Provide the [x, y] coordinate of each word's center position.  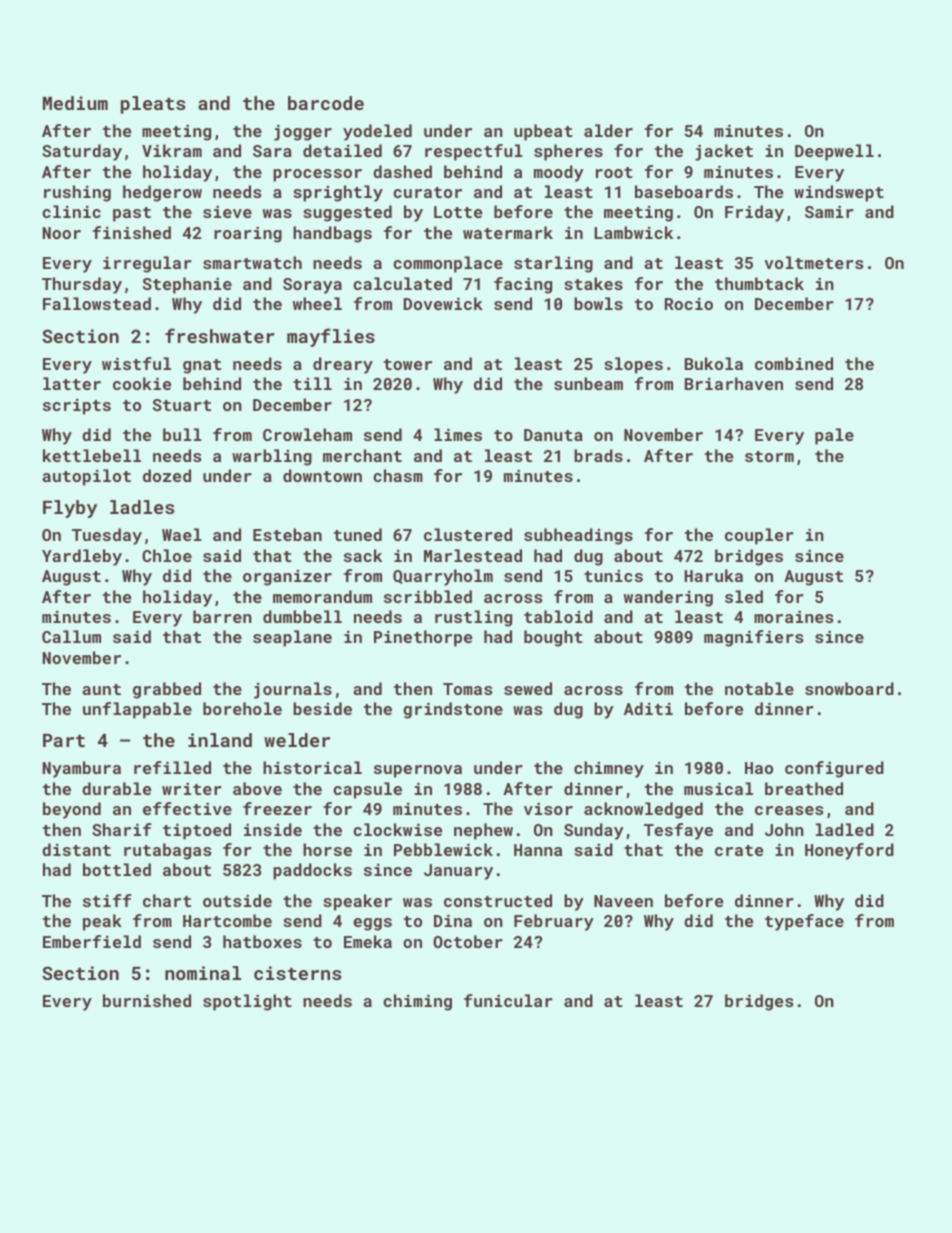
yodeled [377, 132]
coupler [759, 536]
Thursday [82, 285]
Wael [182, 534]
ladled [845, 829]
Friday [754, 213]
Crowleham [307, 434]
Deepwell [834, 152]
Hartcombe [227, 920]
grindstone [453, 710]
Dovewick [443, 303]
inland [220, 740]
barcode [326, 103]
